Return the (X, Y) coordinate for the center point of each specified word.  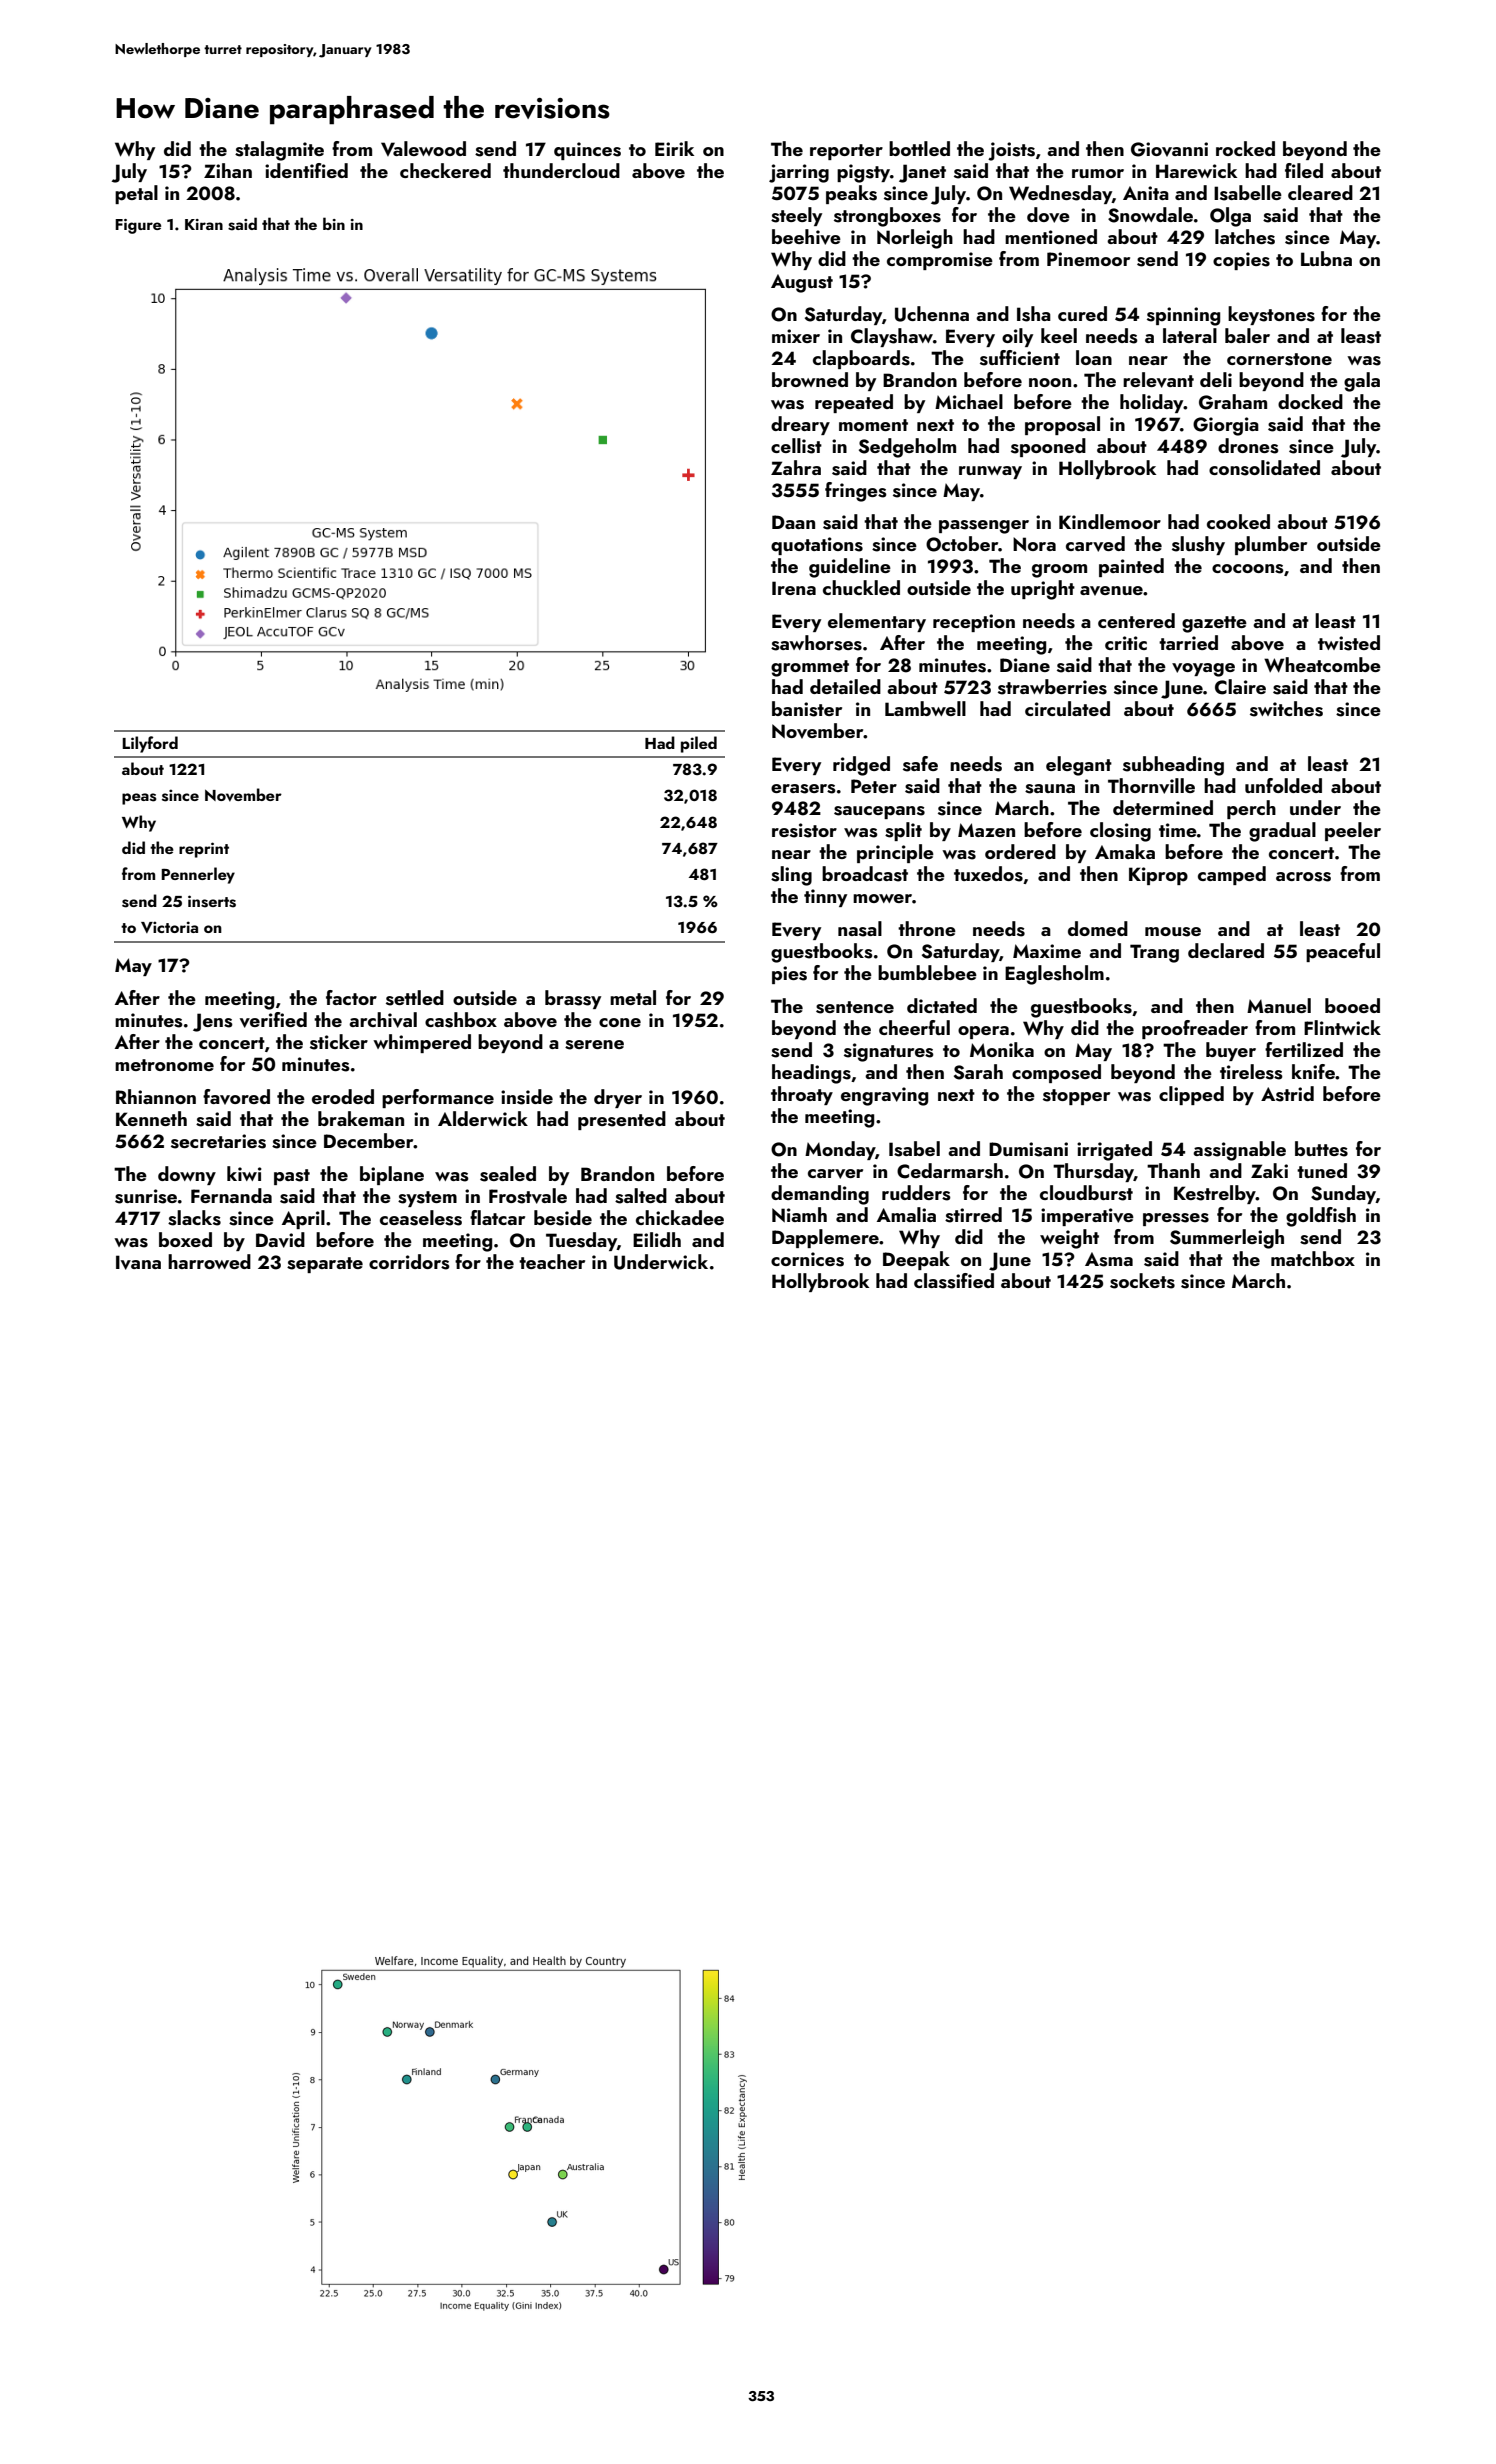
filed (1304, 170)
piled (699, 744)
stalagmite (279, 151)
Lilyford (150, 744)
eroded (343, 1096)
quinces (587, 151)
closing (1120, 832)
